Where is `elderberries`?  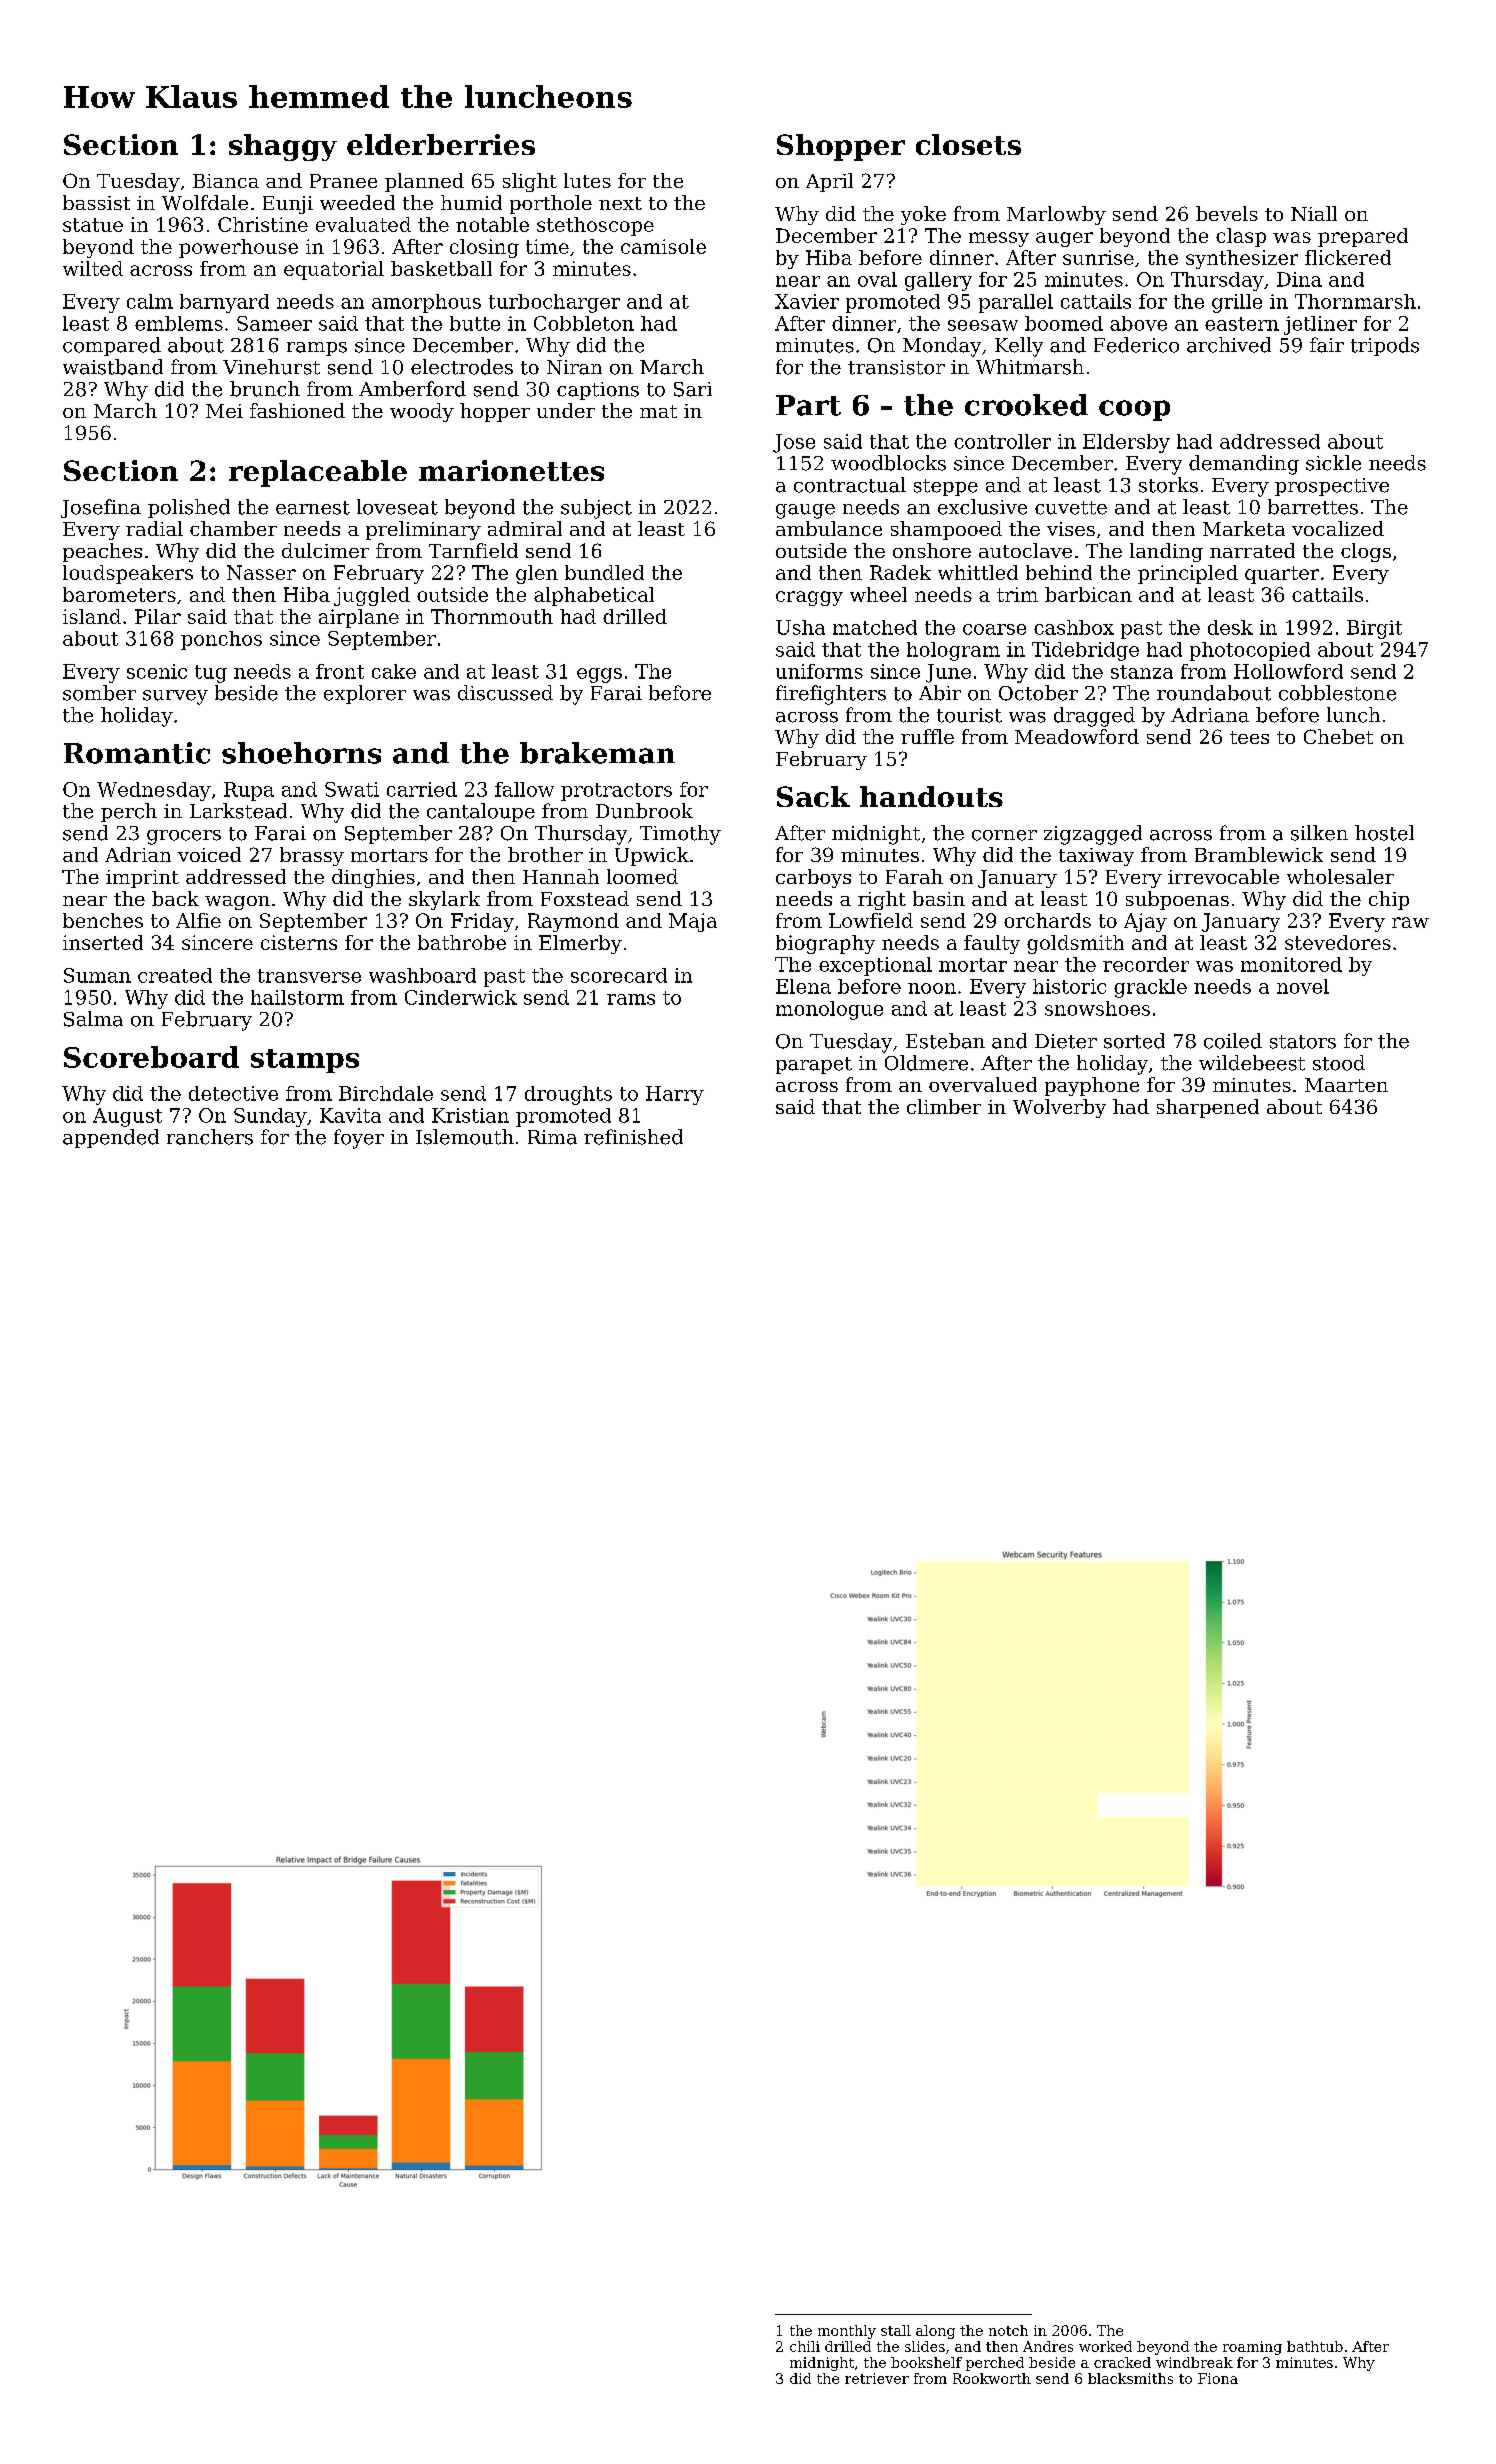 elderberries is located at coordinates (441, 144).
